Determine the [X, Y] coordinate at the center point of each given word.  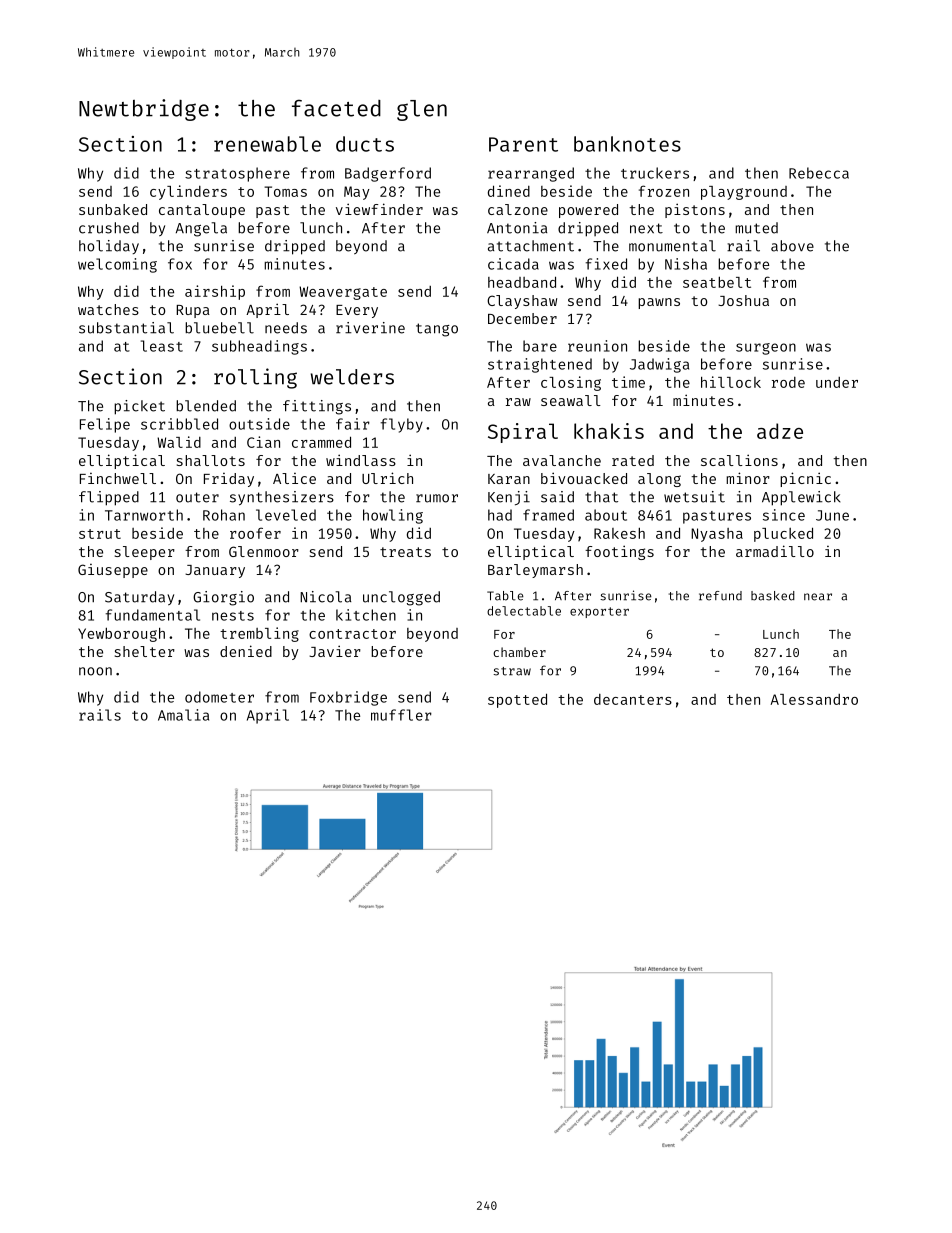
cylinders [188, 192]
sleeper [144, 553]
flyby [402, 425]
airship [215, 292]
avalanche [562, 460]
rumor [437, 498]
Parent [523, 144]
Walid [179, 442]
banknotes [627, 144]
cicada [513, 264]
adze [780, 431]
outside [259, 424]
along [659, 480]
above [792, 246]
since [784, 515]
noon [95, 671]
